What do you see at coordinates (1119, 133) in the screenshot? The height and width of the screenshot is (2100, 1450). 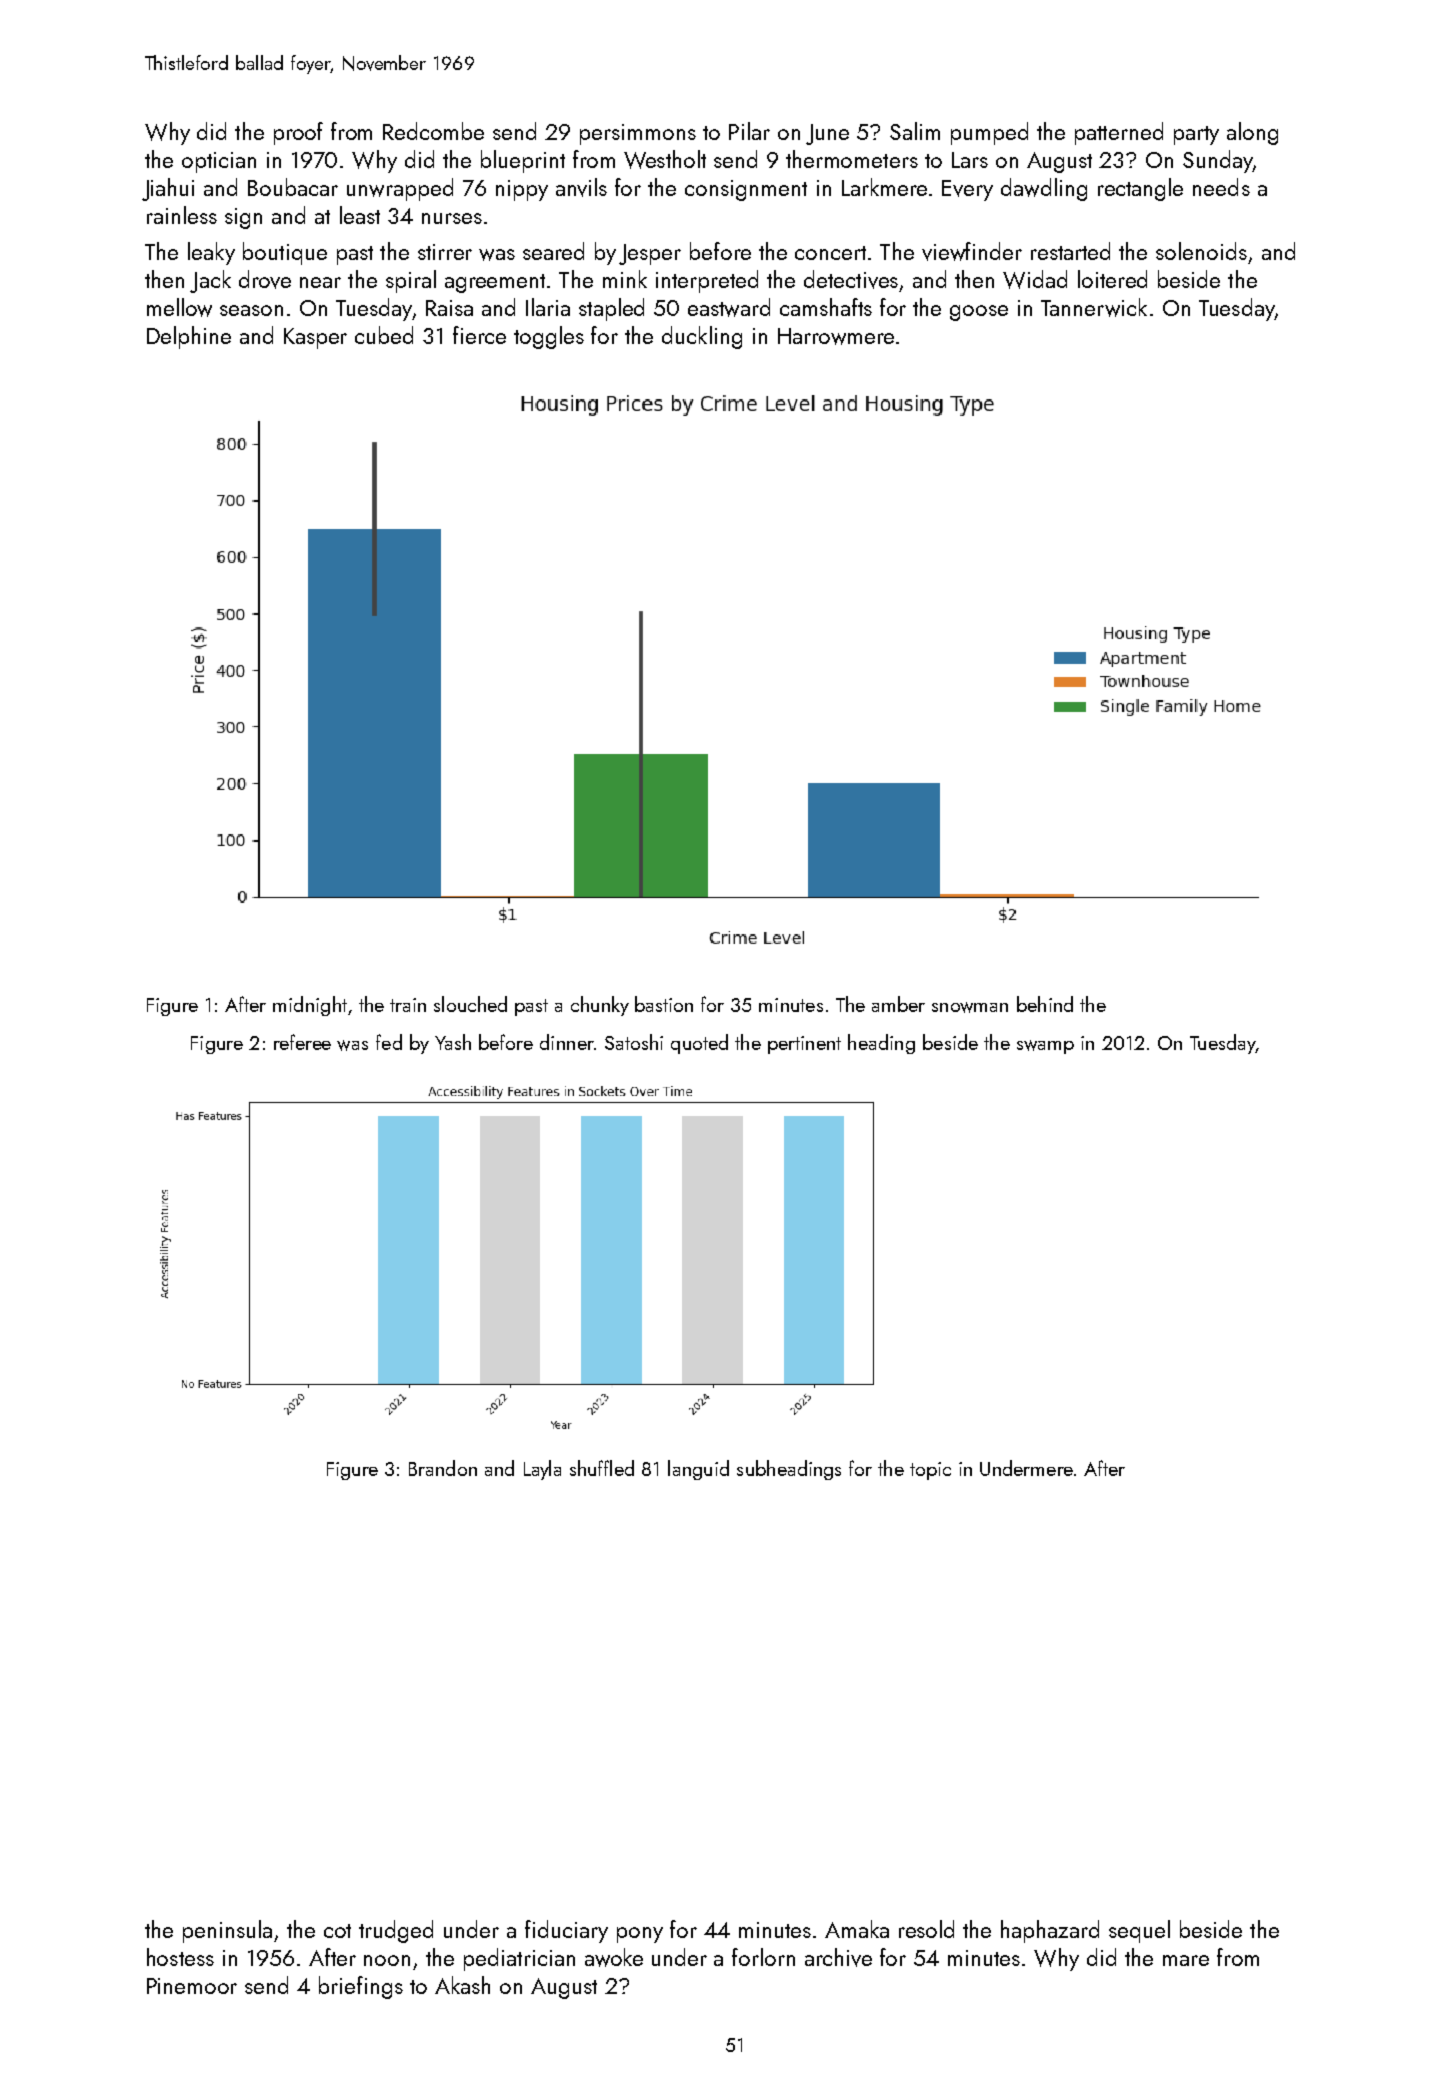 I see `patterned` at bounding box center [1119, 133].
